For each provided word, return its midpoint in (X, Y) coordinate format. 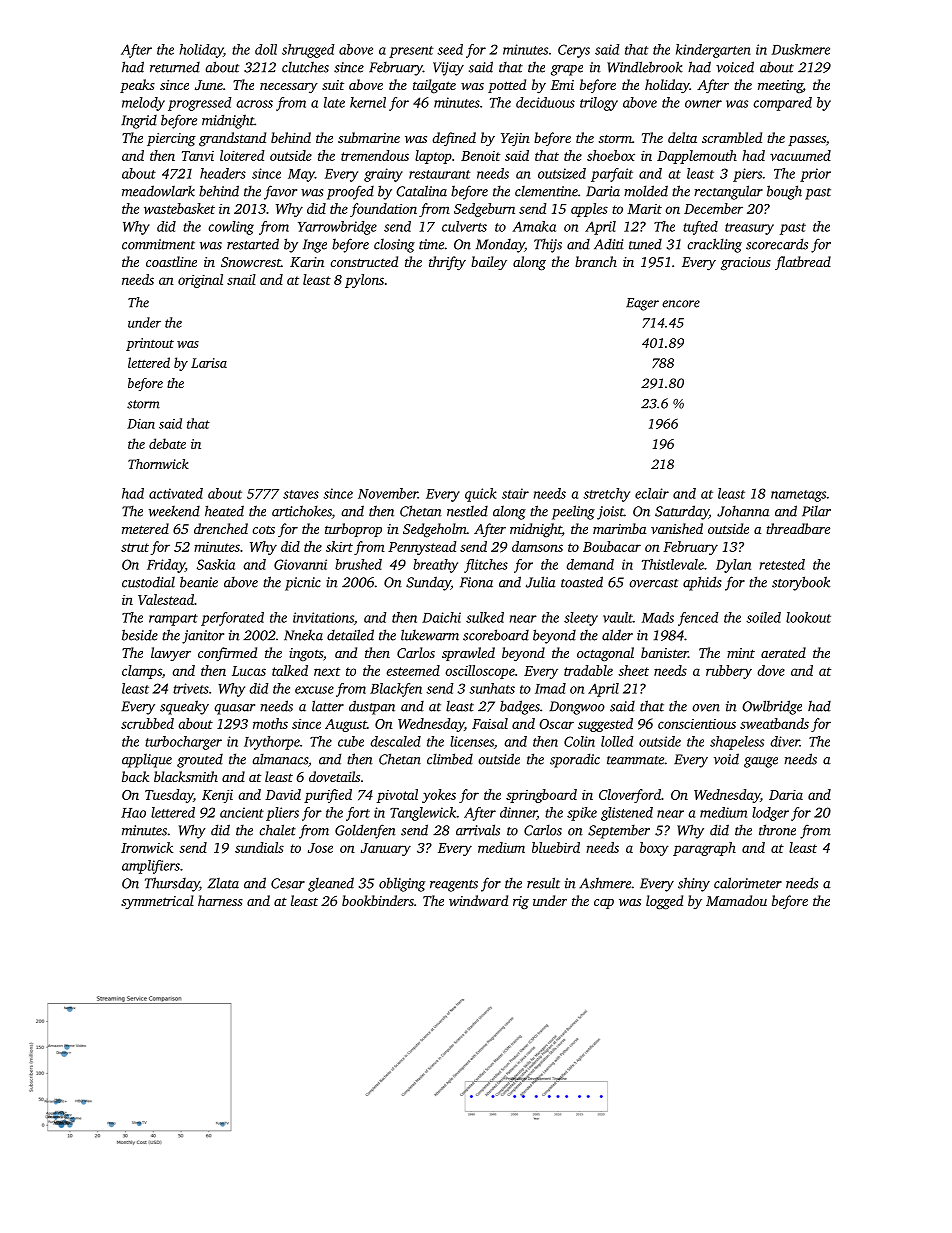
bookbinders (378, 900)
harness (220, 900)
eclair (652, 493)
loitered (242, 155)
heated (224, 511)
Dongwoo (577, 708)
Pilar (816, 511)
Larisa (209, 363)
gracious (746, 264)
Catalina (421, 191)
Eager (642, 304)
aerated (783, 652)
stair (515, 493)
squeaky (184, 707)
